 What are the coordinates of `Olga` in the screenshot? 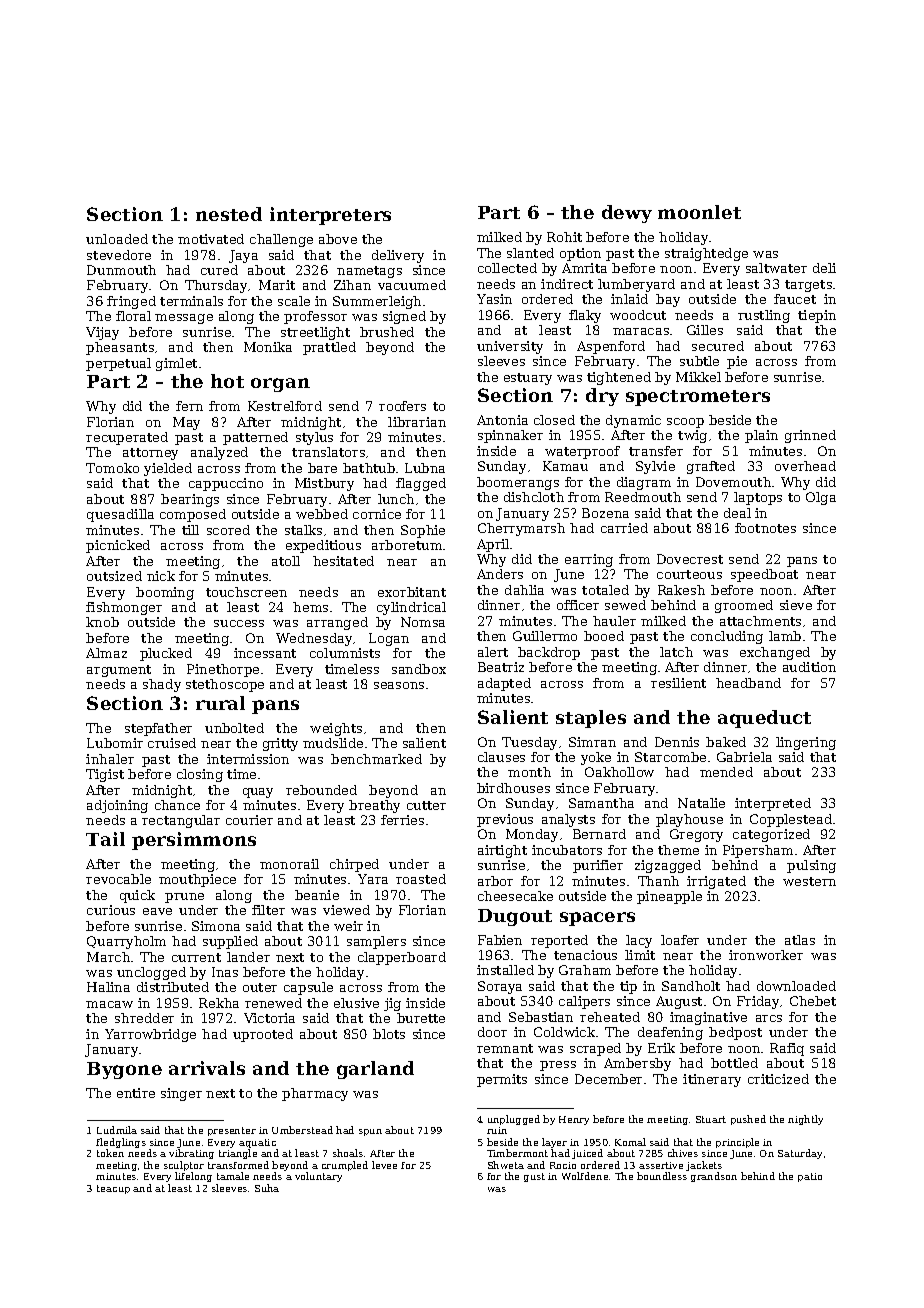 It's located at (821, 498).
